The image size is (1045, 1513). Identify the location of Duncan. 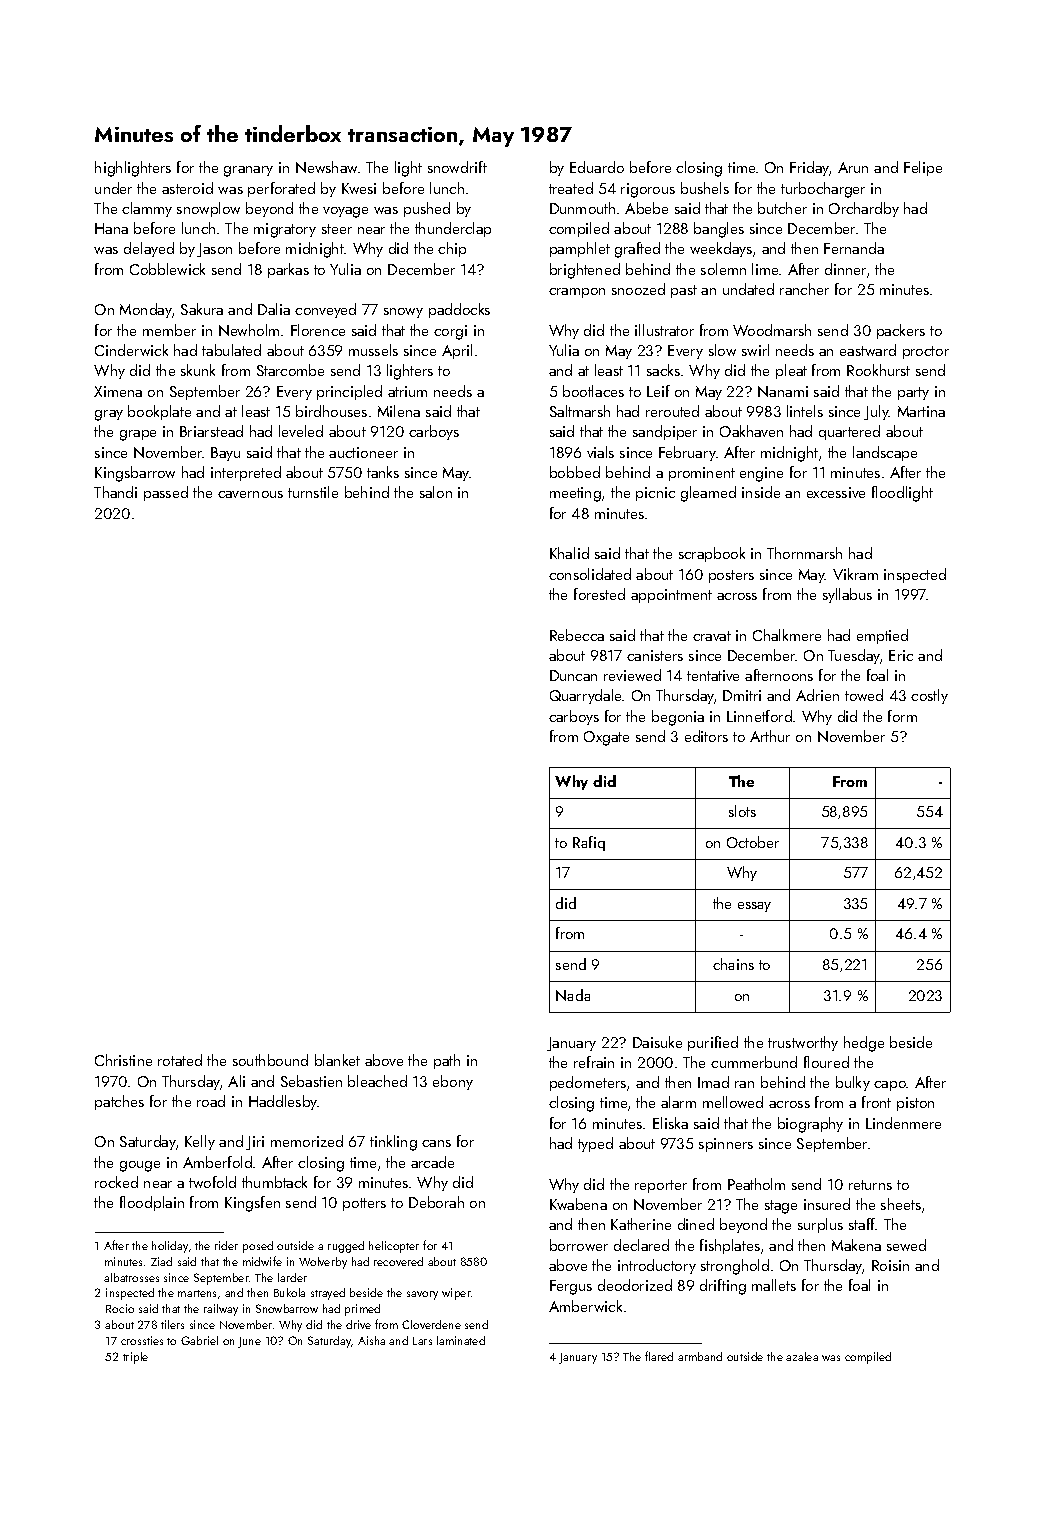
(573, 675).
